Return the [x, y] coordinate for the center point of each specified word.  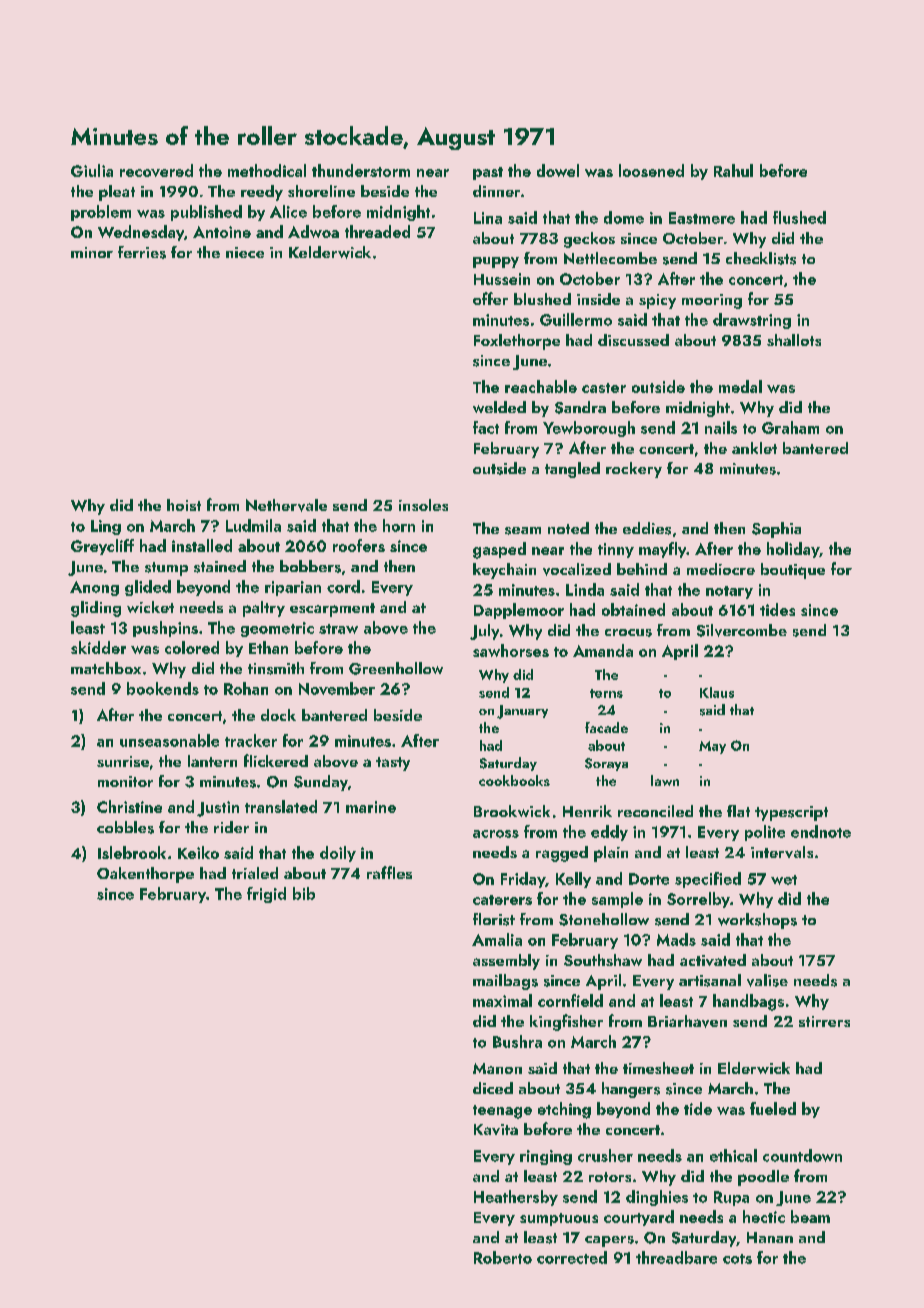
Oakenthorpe [145, 875]
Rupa [731, 1198]
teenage [502, 1112]
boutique [793, 571]
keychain [504, 571]
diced [493, 1088]
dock [278, 715]
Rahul [733, 170]
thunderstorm [361, 170]
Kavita [496, 1129]
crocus [628, 633]
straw [338, 629]
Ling [106, 527]
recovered [156, 170]
